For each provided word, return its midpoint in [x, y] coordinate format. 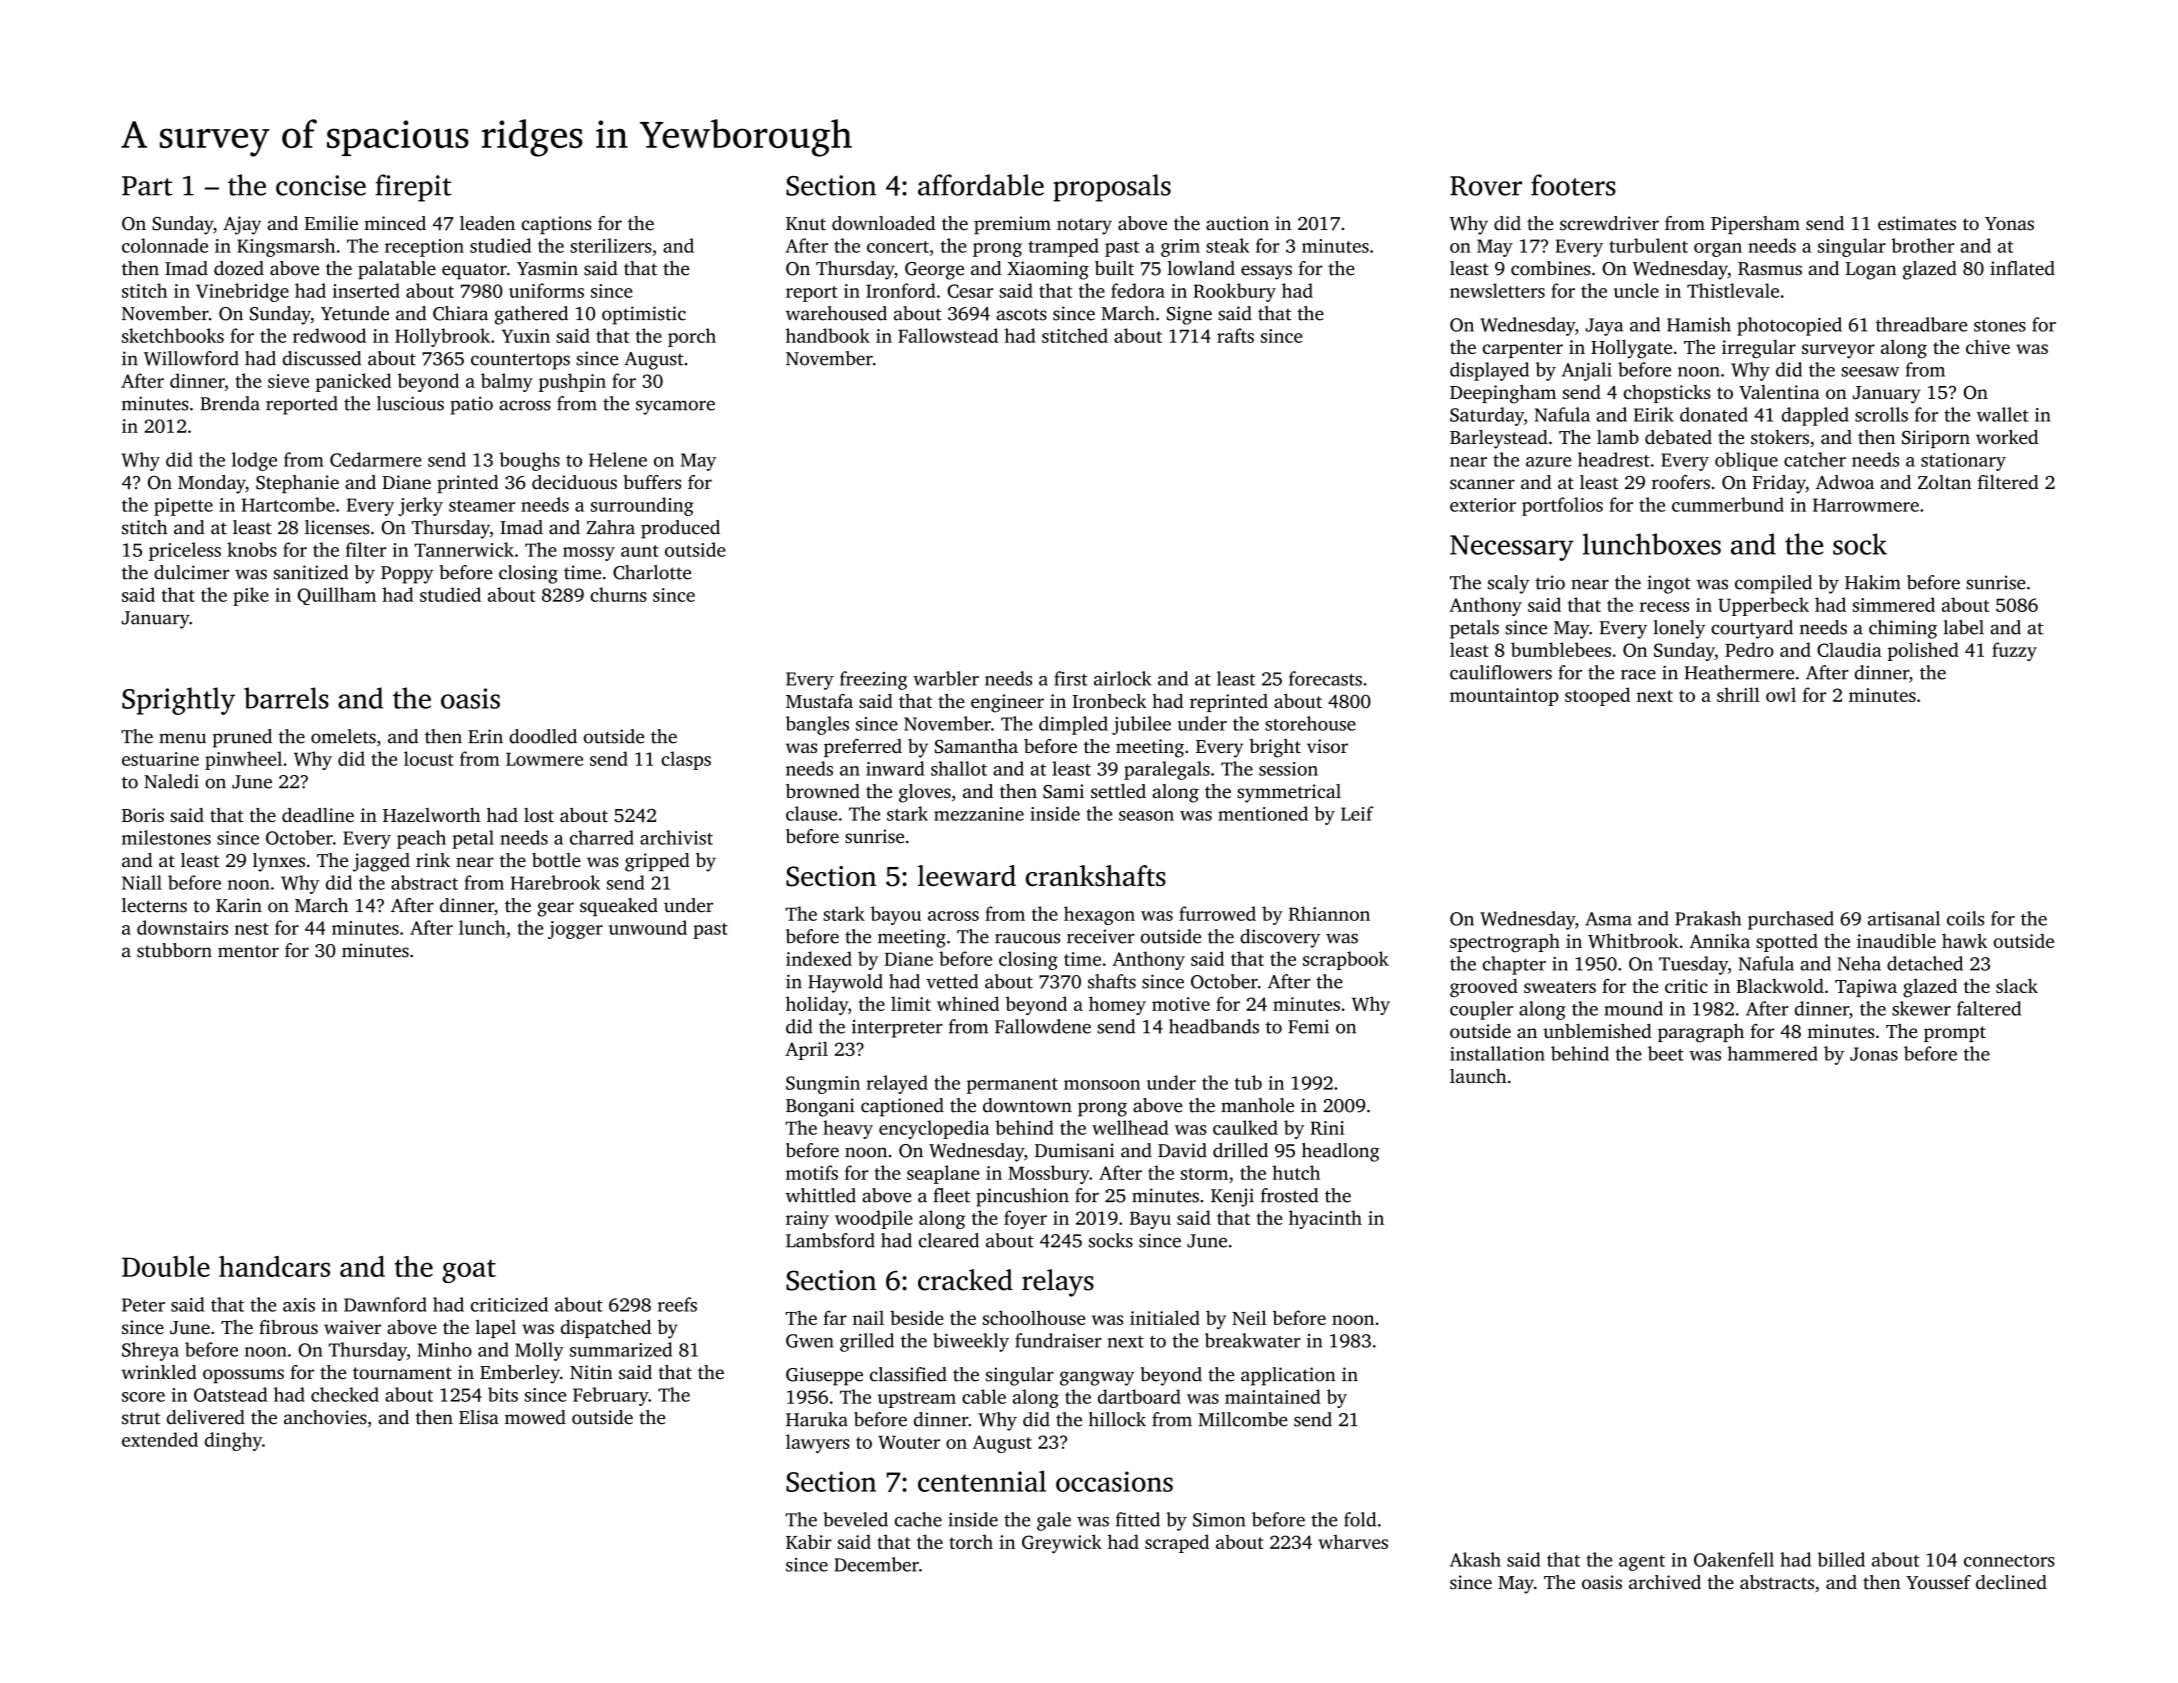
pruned [242, 738]
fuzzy [2014, 651]
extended [160, 1439]
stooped [1597, 696]
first [1071, 678]
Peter [143, 1305]
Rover [1486, 186]
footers [1573, 185]
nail [868, 1317]
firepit [413, 188]
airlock [1122, 678]
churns [618, 594]
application [1288, 1376]
